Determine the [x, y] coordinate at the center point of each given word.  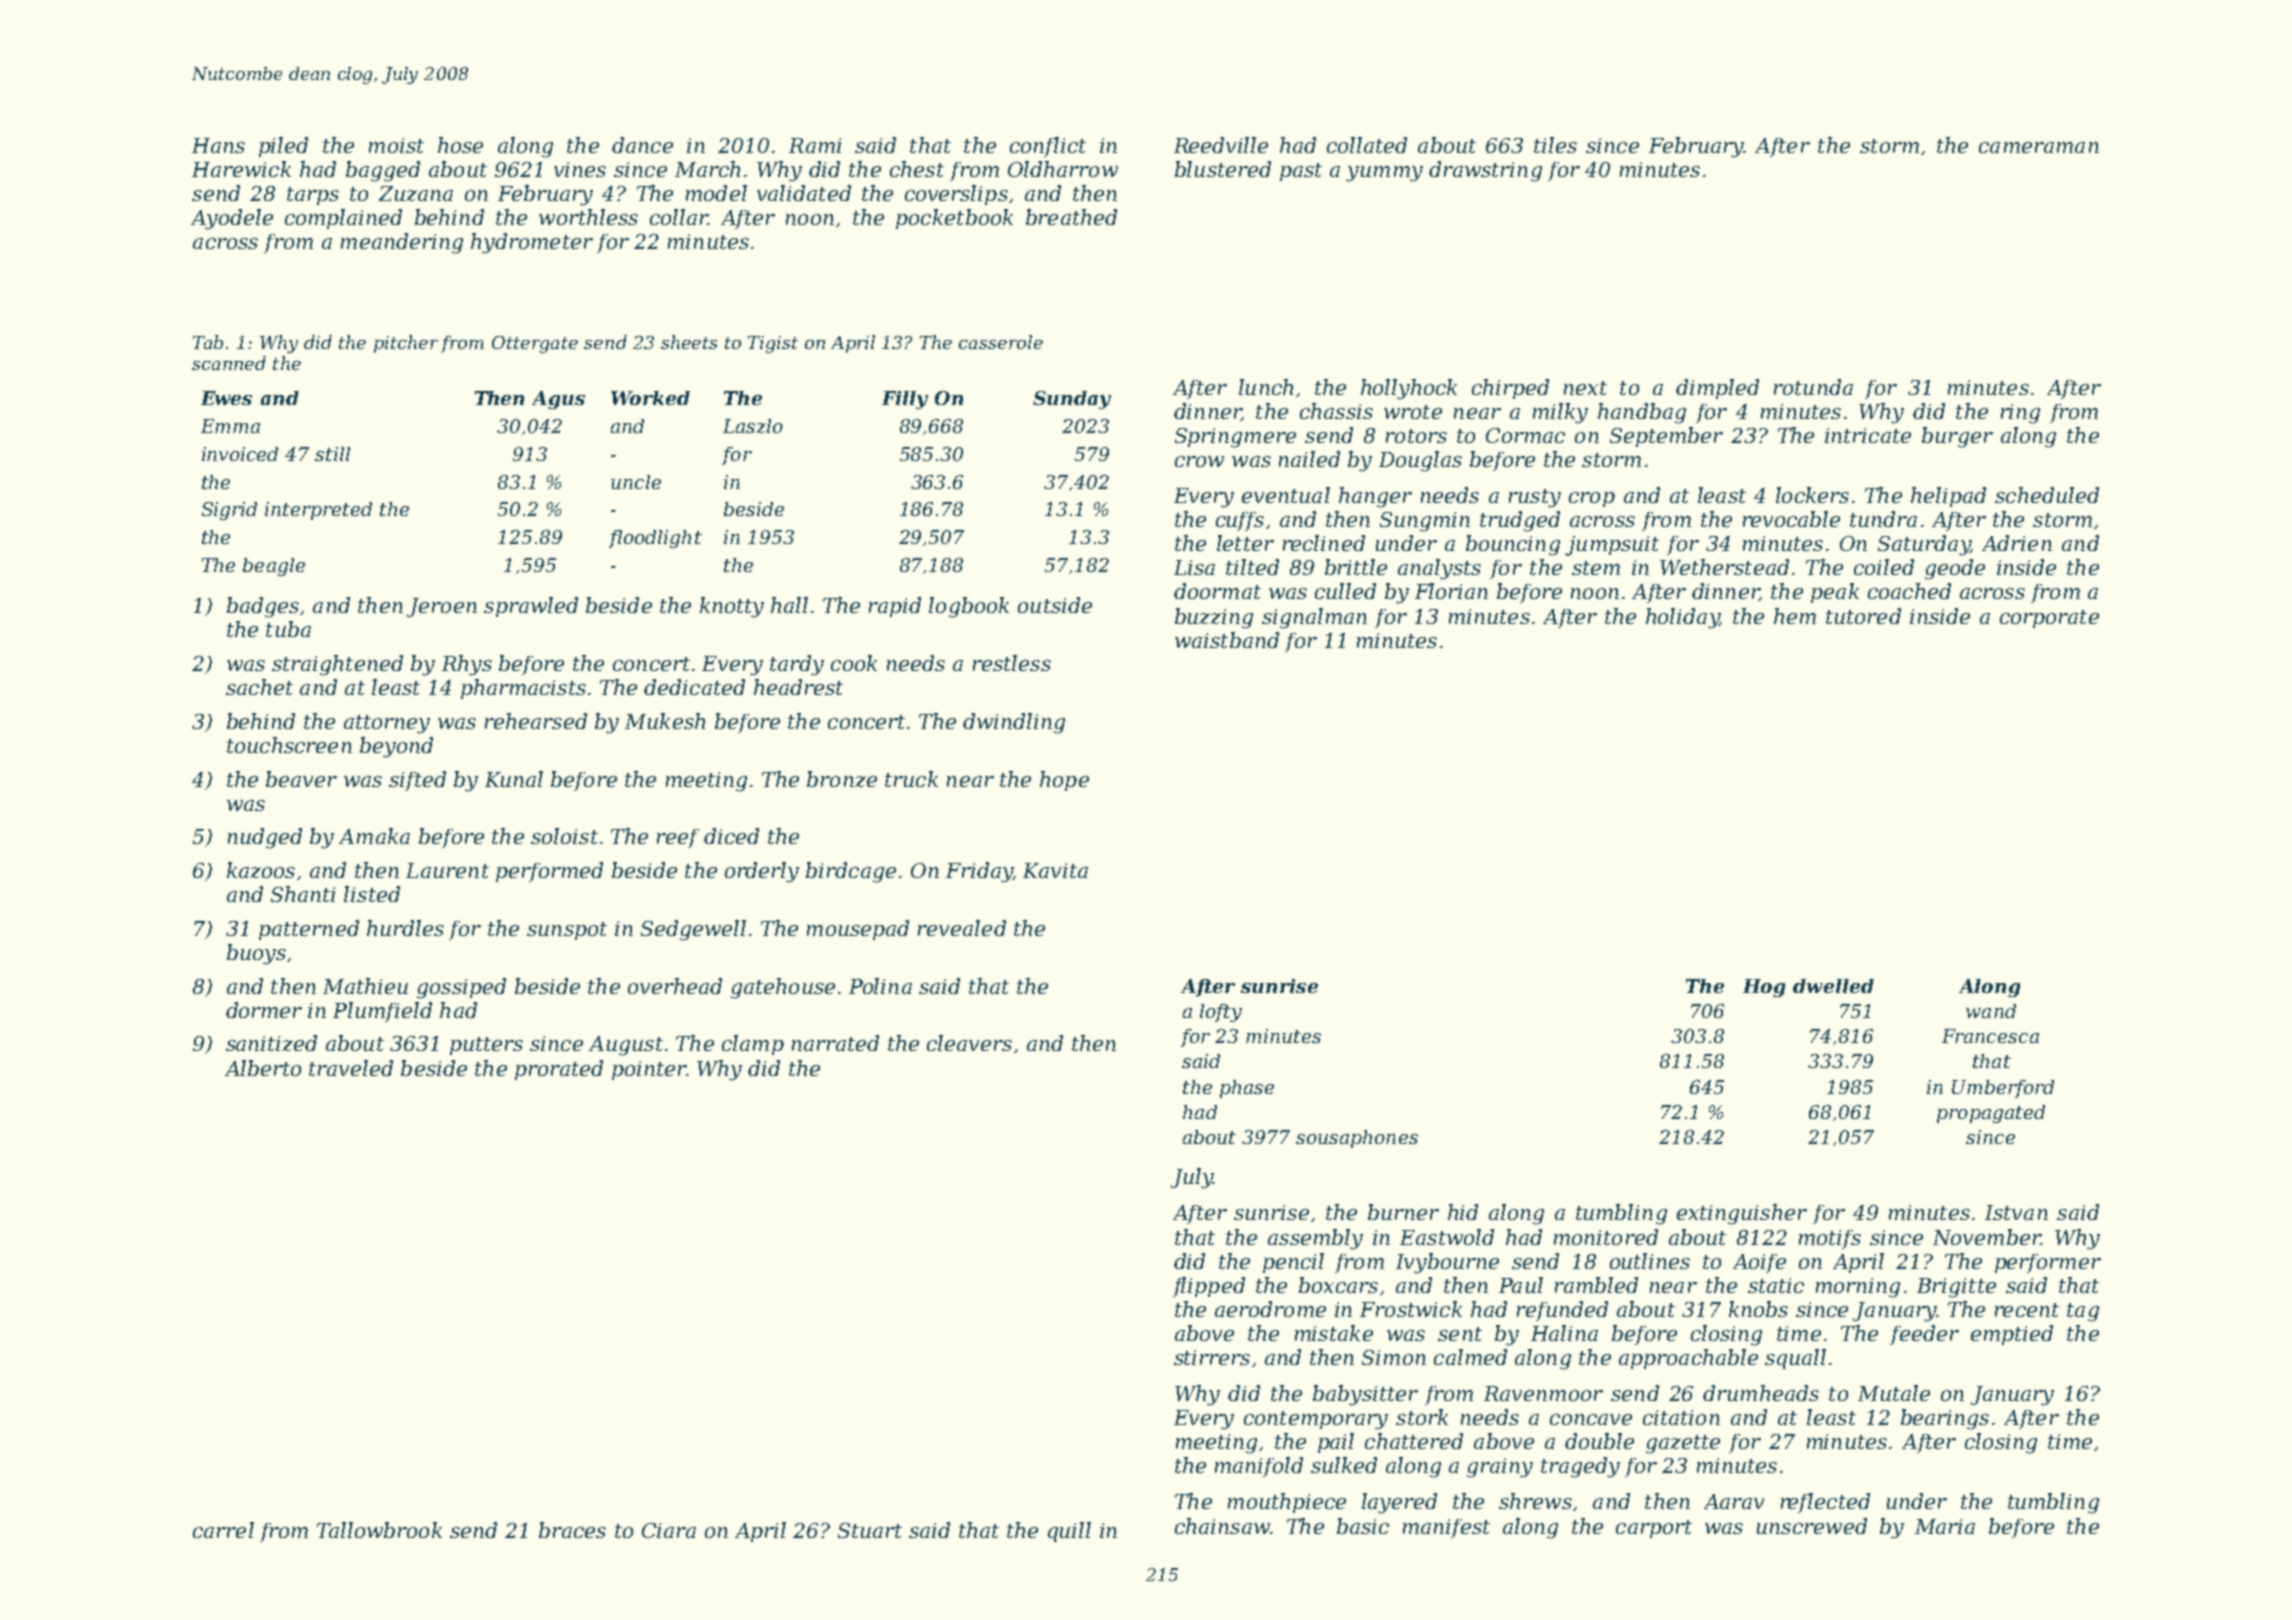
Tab [208, 342]
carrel [223, 1530]
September [1666, 437]
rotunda [1813, 387]
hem [1795, 616]
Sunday [1072, 400]
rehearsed [536, 721]
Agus [558, 400]
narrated [835, 1043]
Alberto [263, 1068]
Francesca [1990, 1036]
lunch [1266, 387]
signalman [1314, 618]
